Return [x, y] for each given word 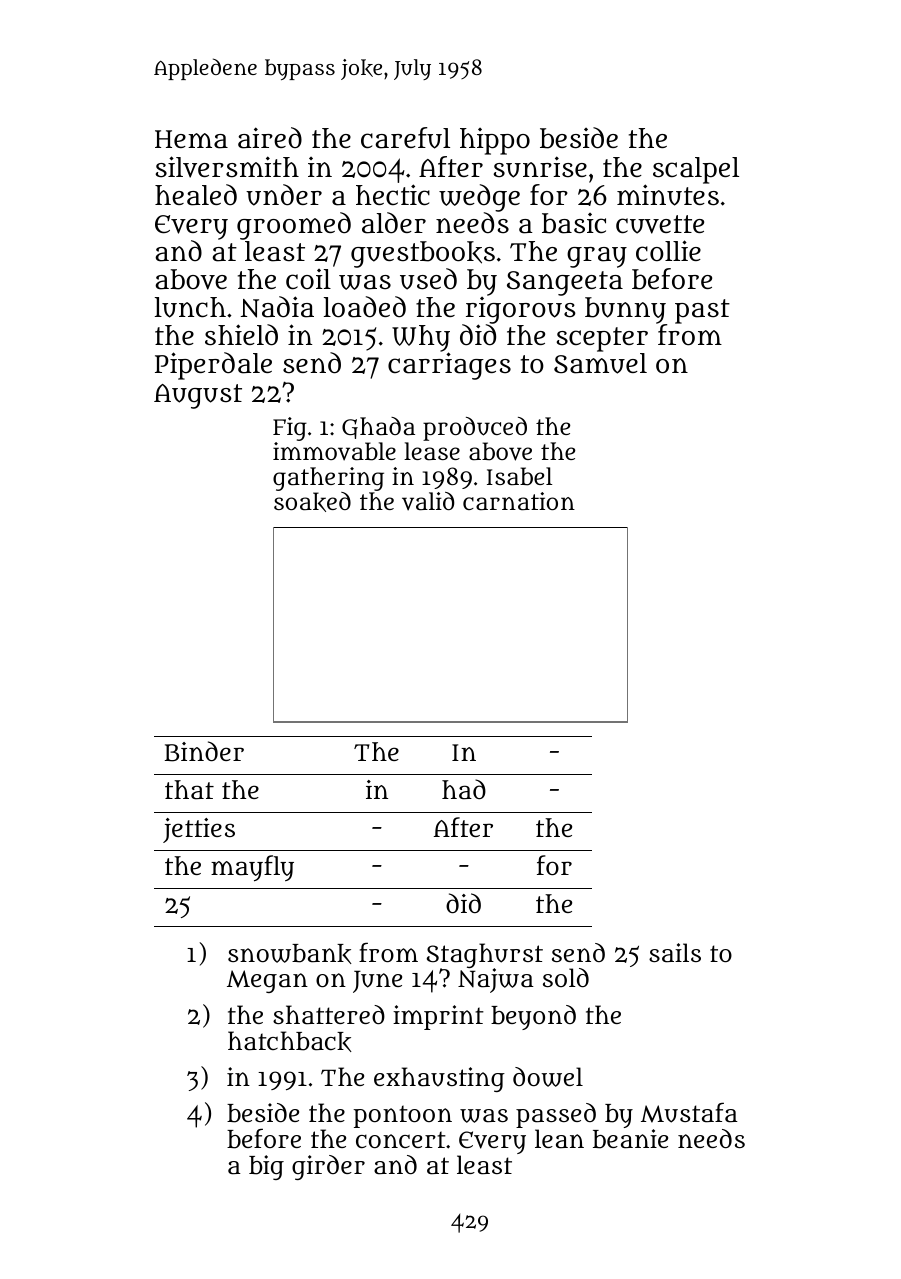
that [189, 790]
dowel [548, 1077]
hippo [495, 141]
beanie [630, 1139]
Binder [204, 751]
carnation [519, 501]
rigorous [519, 311]
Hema [191, 139]
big [266, 1167]
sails [675, 953]
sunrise [540, 167]
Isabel [519, 476]
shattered [329, 1015]
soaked [312, 502]
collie [668, 251]
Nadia [277, 307]
